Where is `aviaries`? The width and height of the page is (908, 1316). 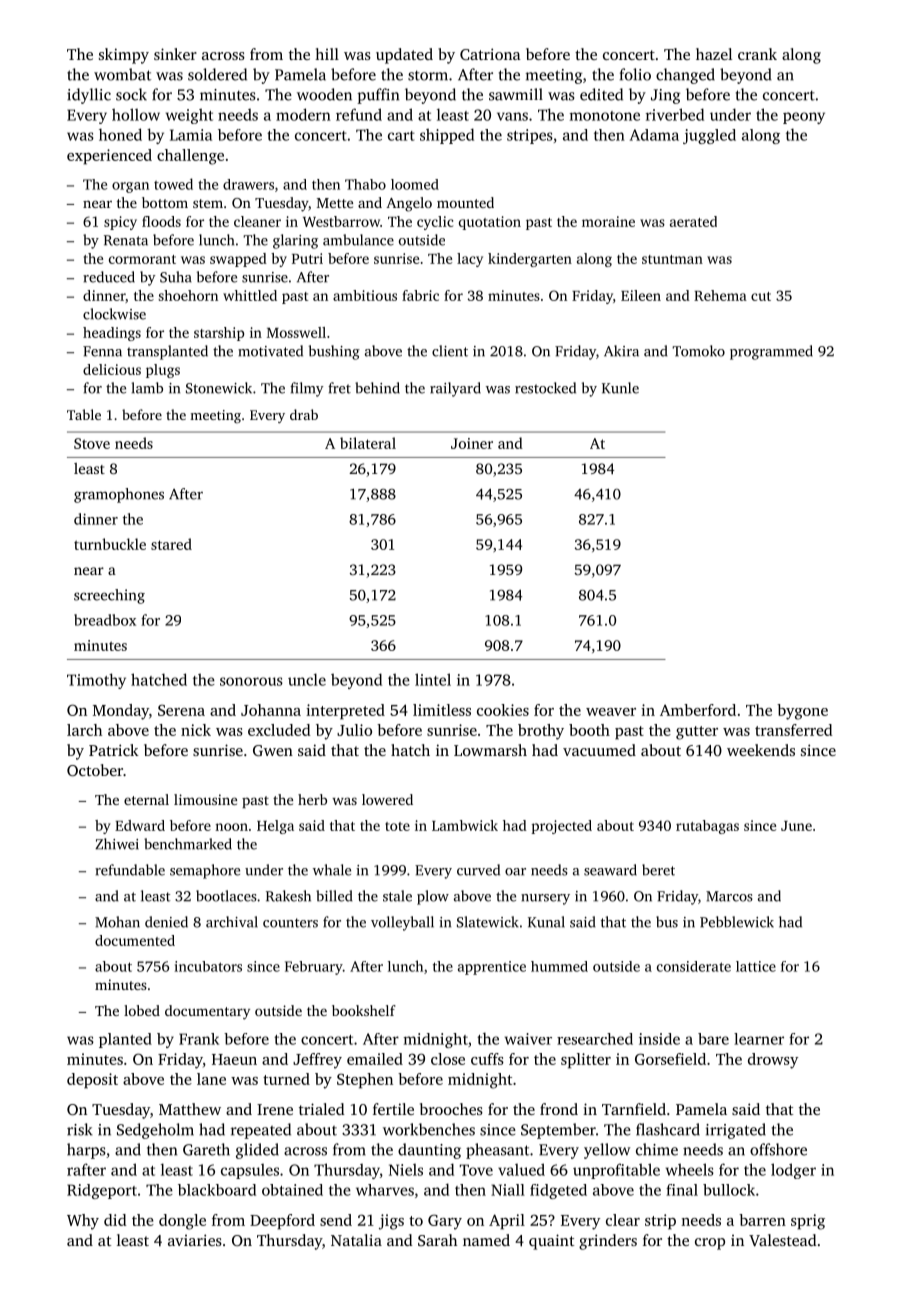 aviaries is located at coordinates (195, 1240).
